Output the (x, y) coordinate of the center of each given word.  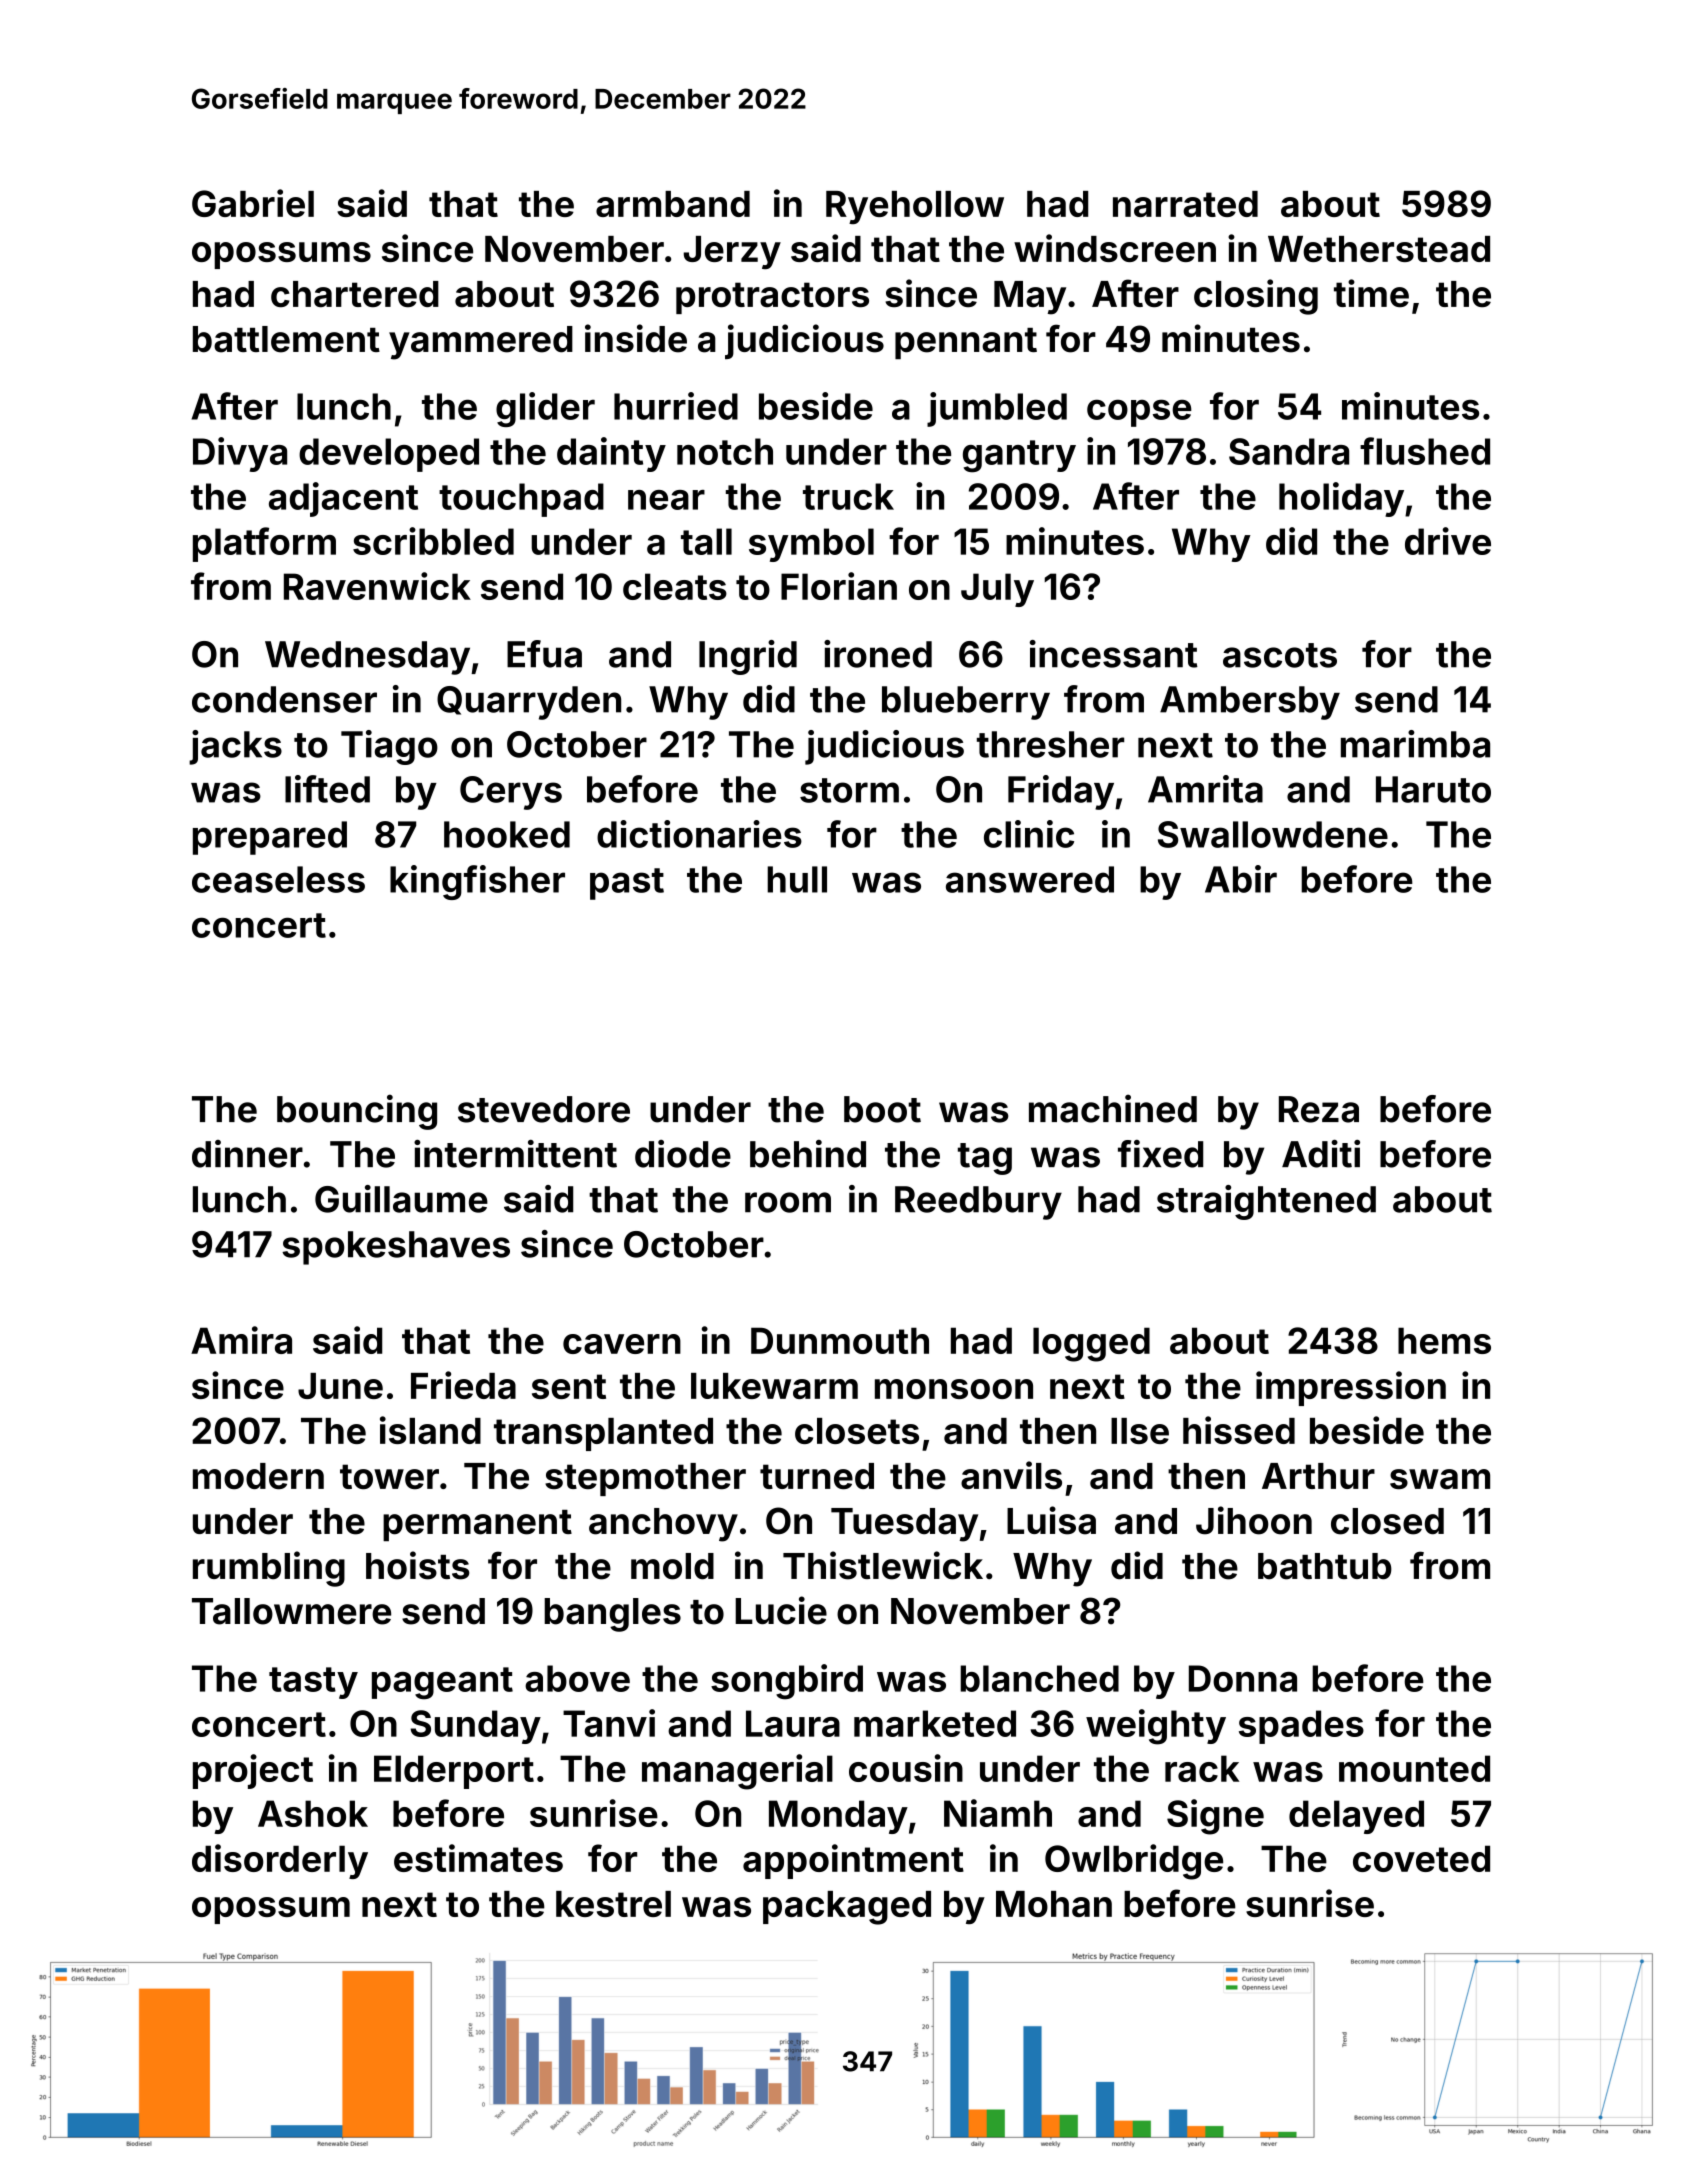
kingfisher (477, 882)
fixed (1160, 1154)
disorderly (280, 1861)
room (788, 1202)
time (1371, 293)
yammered (481, 343)
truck (848, 496)
